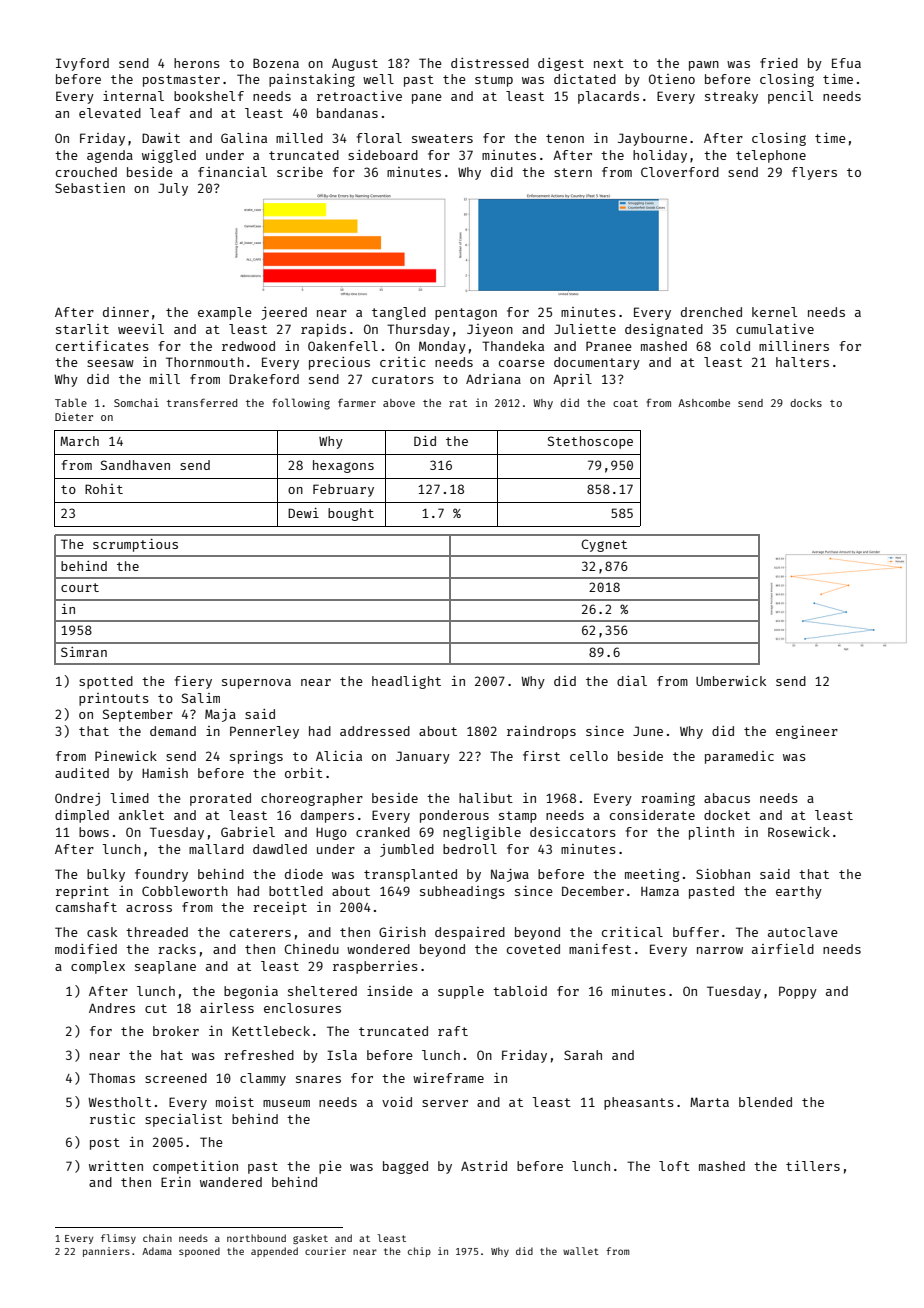 This screenshot has height=1308, width=924. I want to click on refreshed, so click(259, 1055).
